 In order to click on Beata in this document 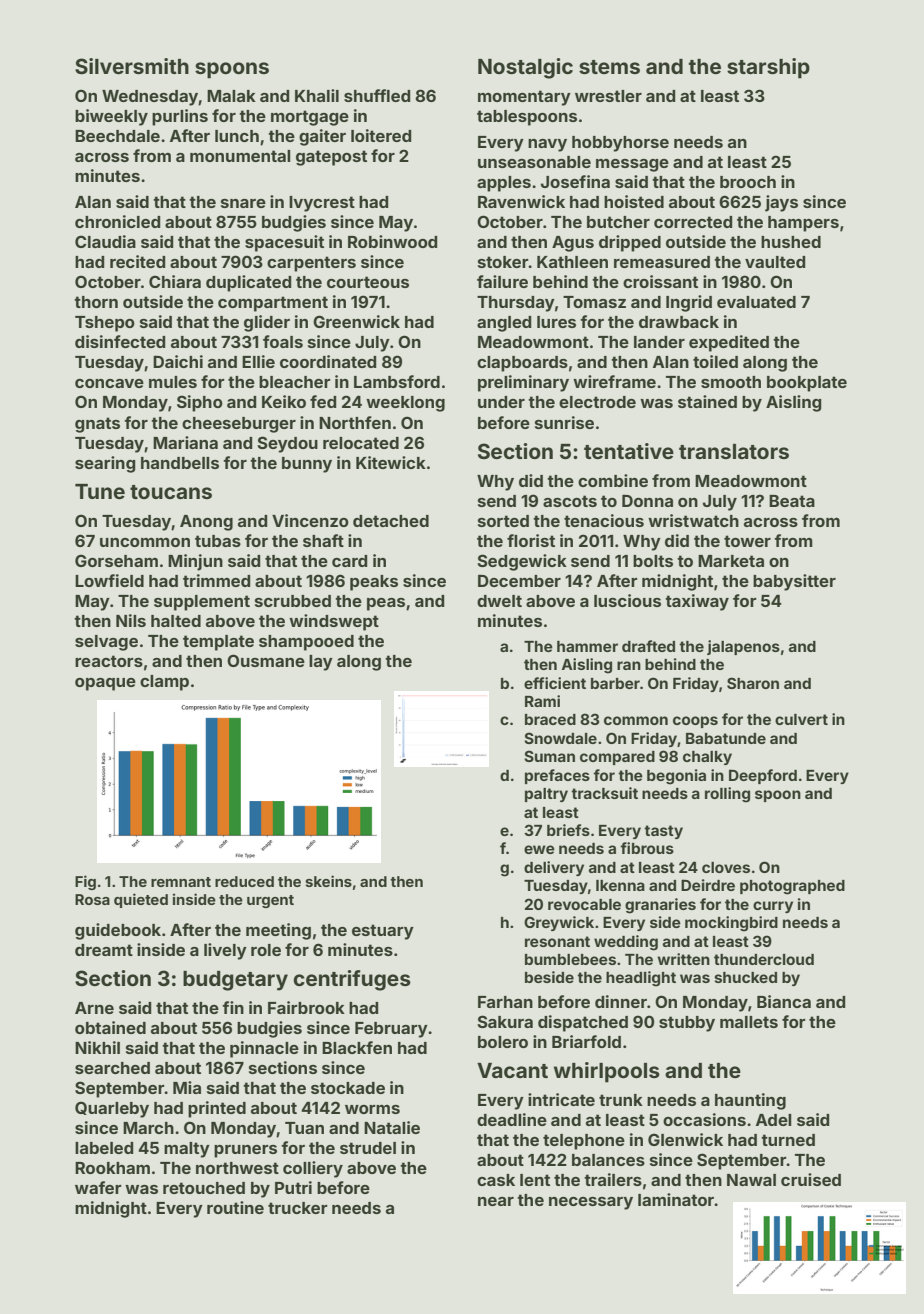, I will do `click(792, 501)`.
